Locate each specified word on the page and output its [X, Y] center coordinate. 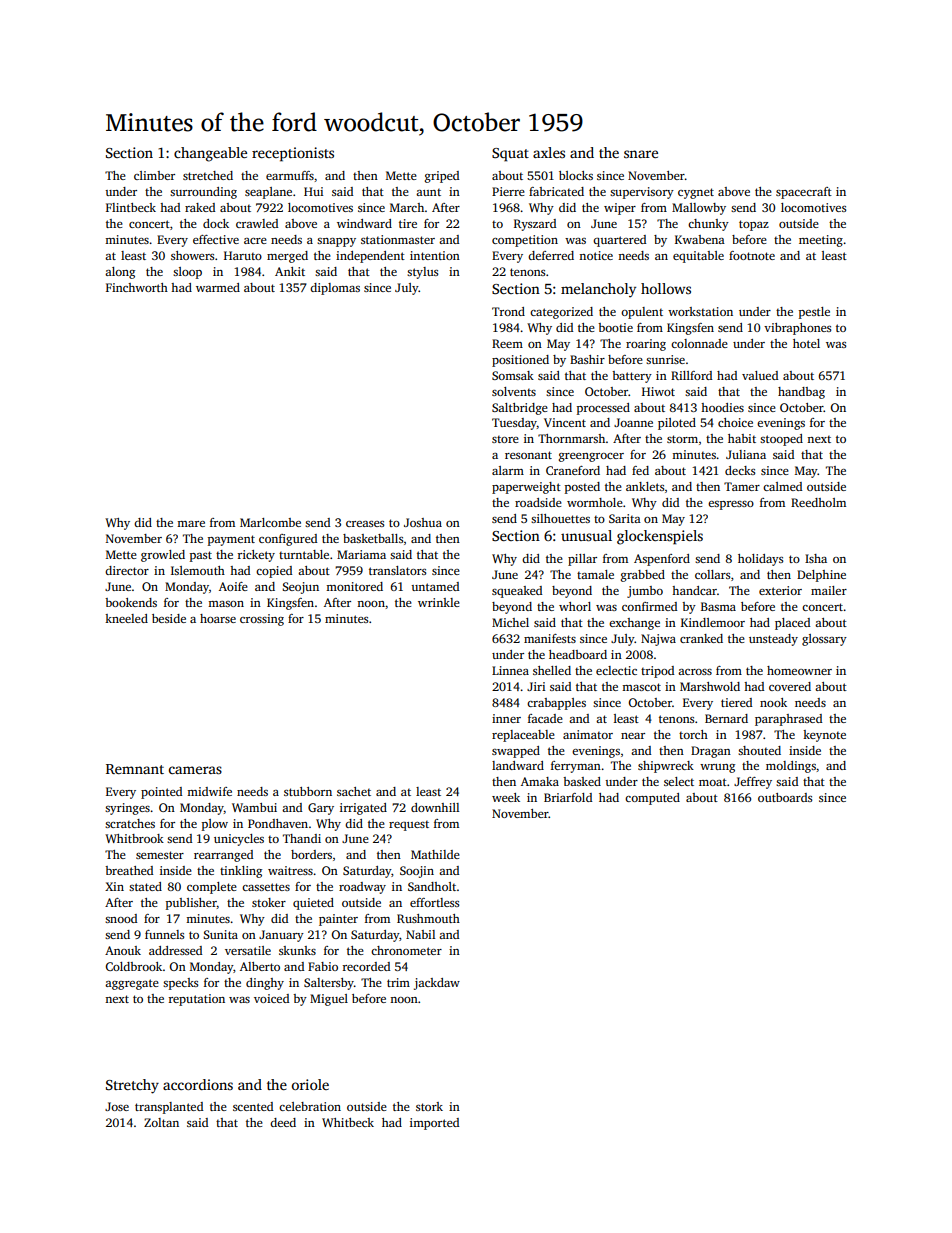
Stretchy [132, 1086]
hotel [806, 343]
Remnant [135, 769]
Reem [507, 343]
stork [429, 1106]
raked [200, 207]
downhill [435, 807]
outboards [785, 797]
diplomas [335, 289]
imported [434, 1124]
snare [641, 154]
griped [442, 177]
